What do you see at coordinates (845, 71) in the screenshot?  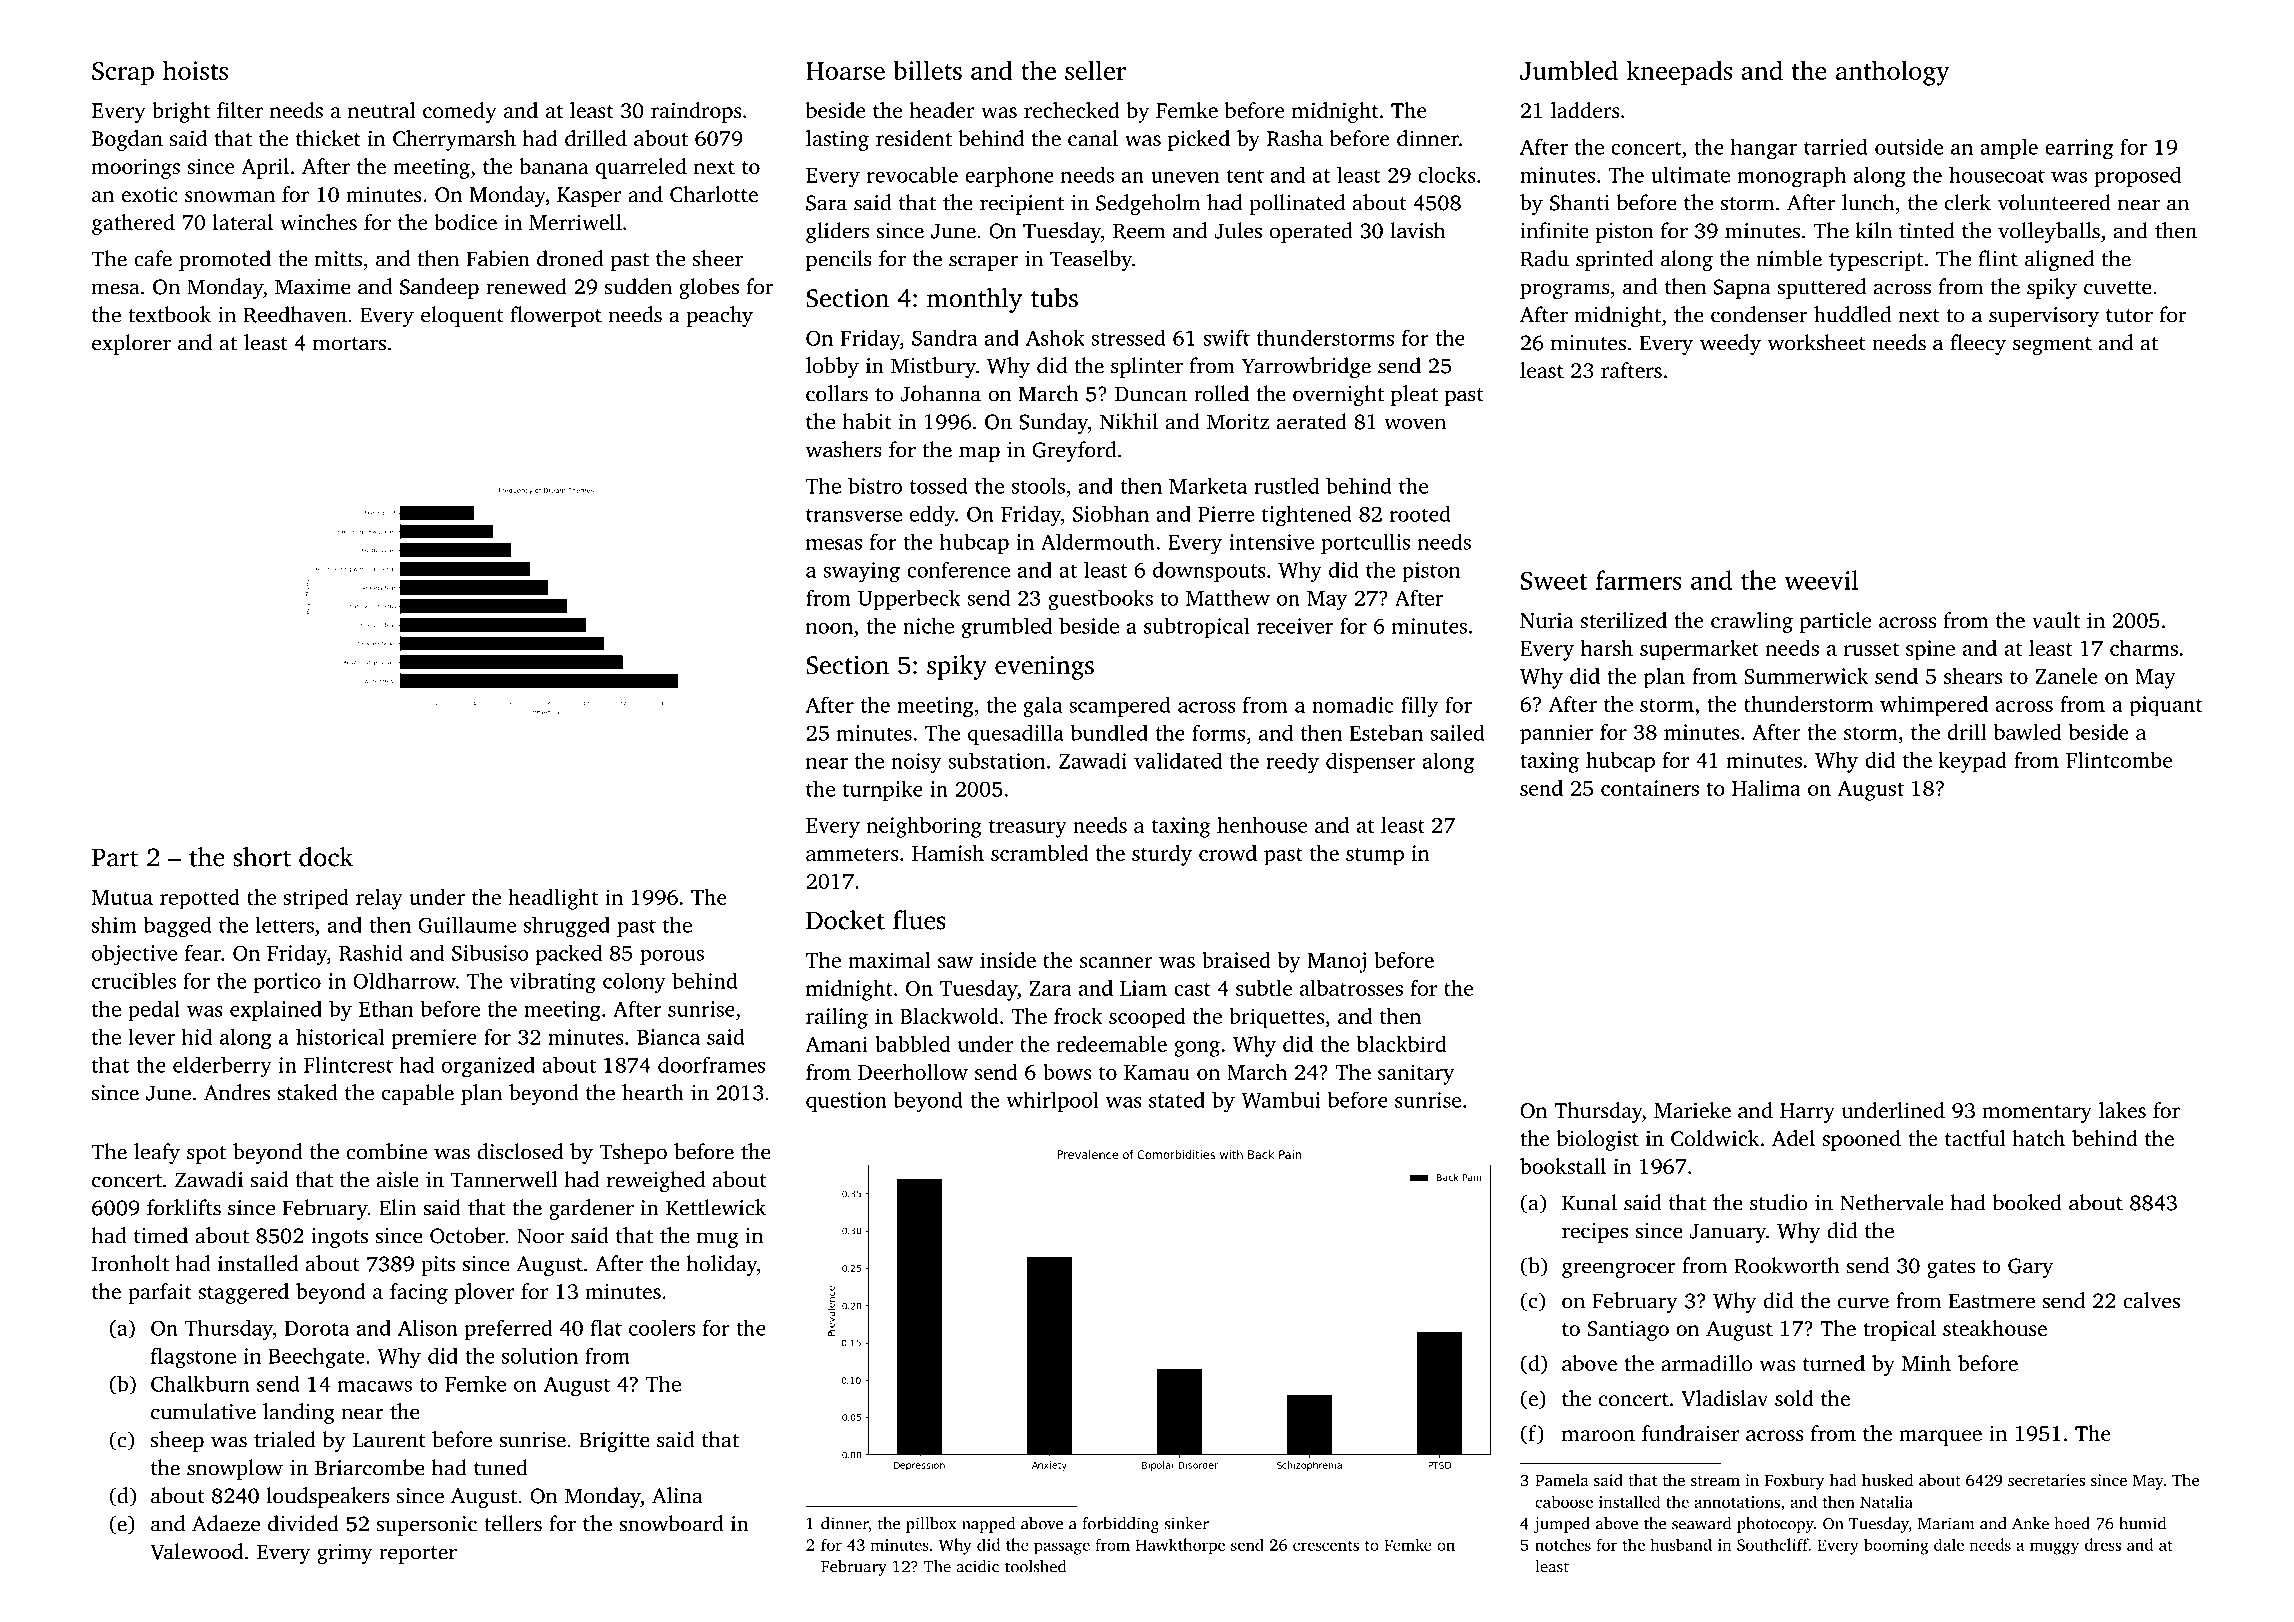 I see `Hoarse` at bounding box center [845, 71].
